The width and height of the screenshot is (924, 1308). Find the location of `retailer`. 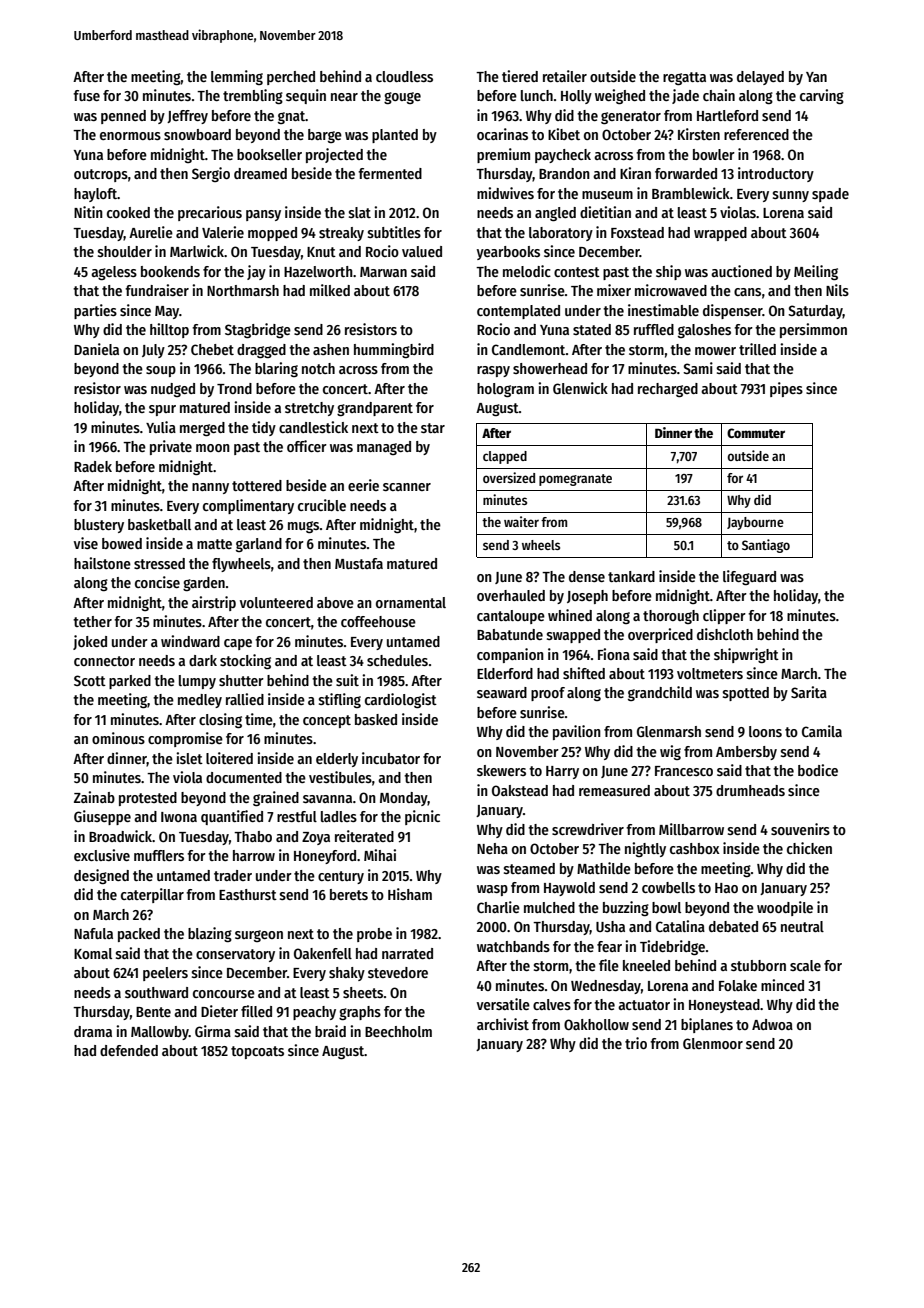

retailer is located at coordinates (565, 76).
